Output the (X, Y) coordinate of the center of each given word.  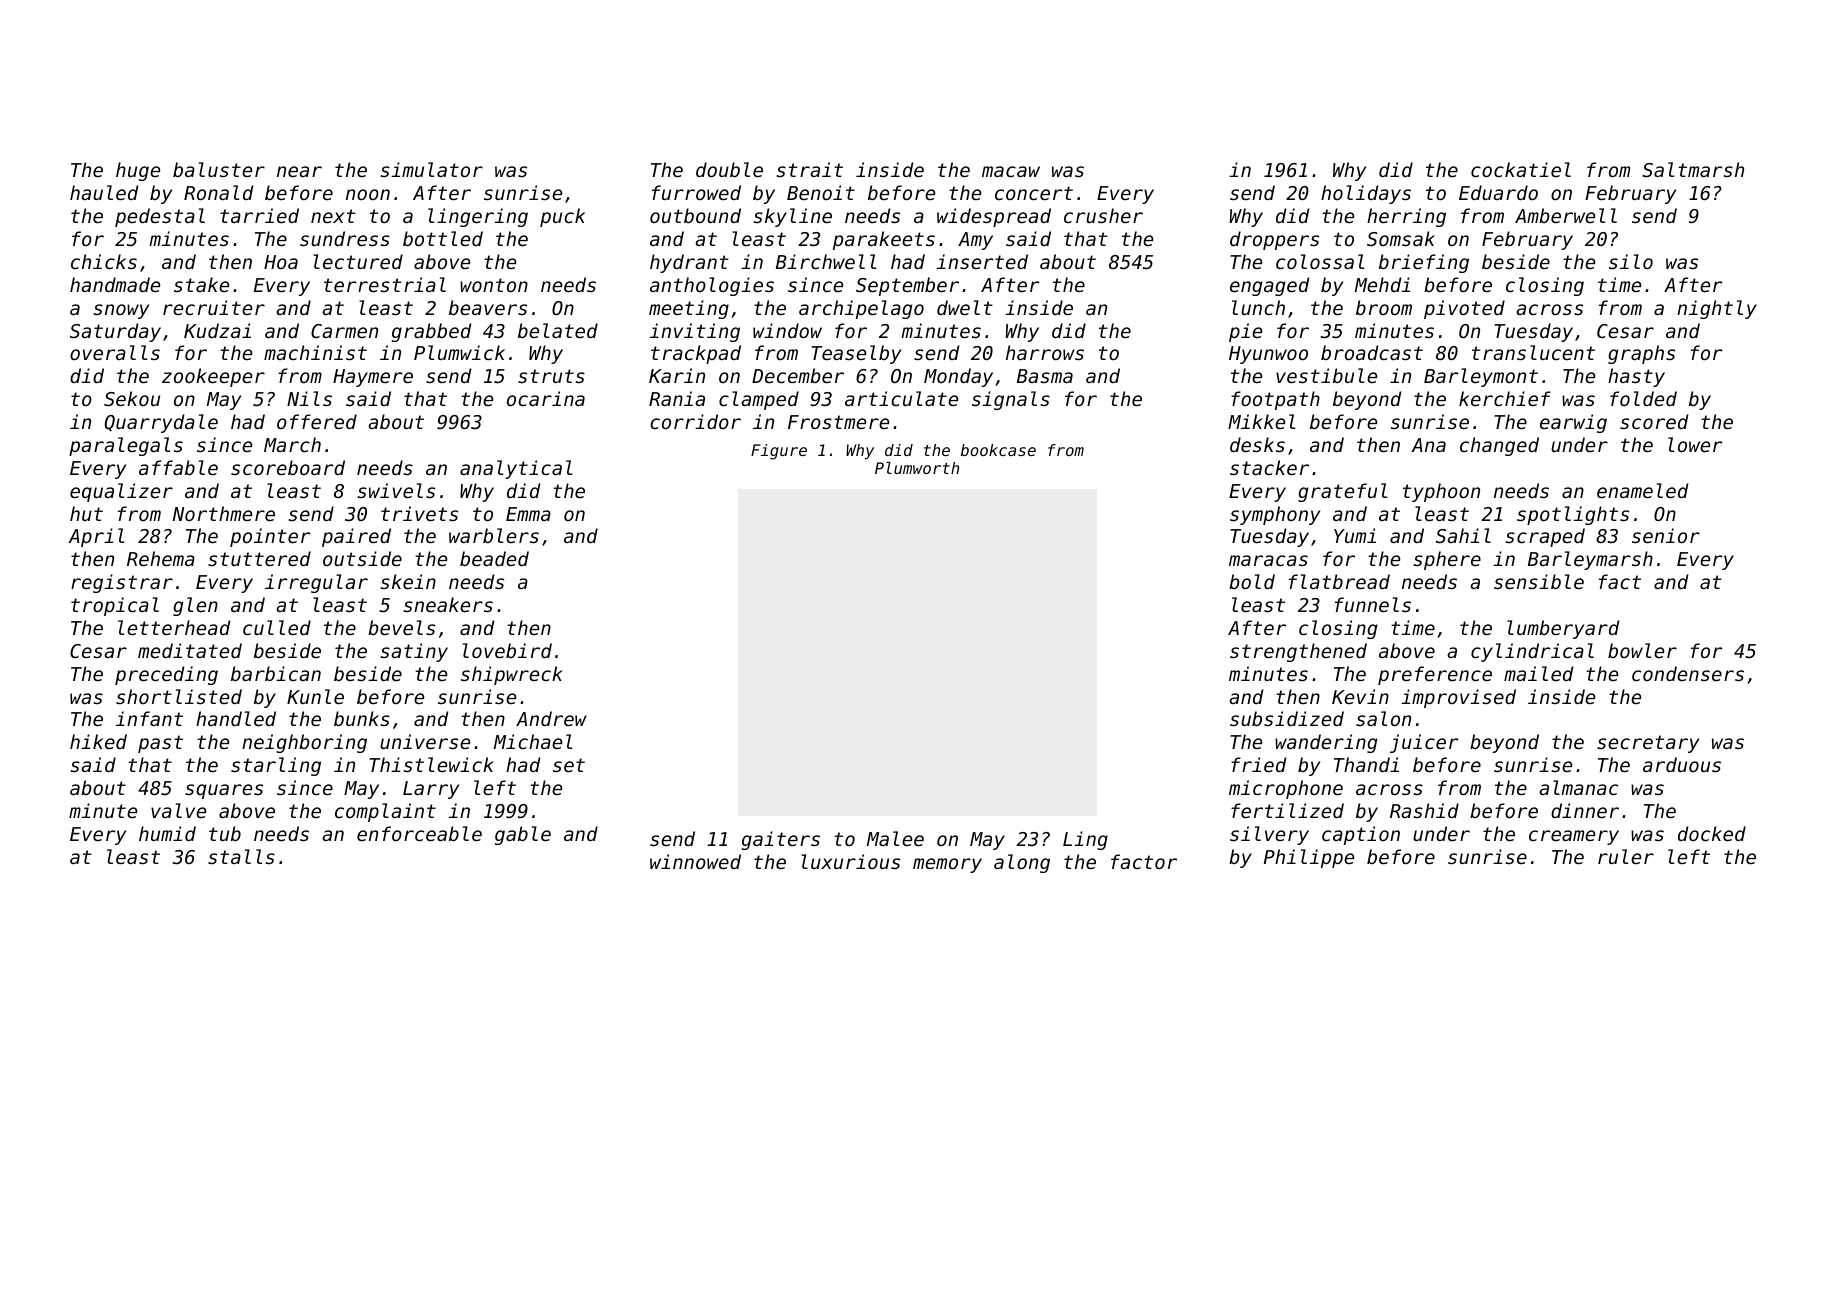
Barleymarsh (1590, 560)
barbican (276, 673)
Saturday (115, 332)
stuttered (259, 558)
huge (138, 171)
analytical (516, 469)
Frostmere (838, 422)
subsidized (1287, 718)
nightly (1717, 309)
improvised (1458, 698)
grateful (1342, 492)
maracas (1268, 560)
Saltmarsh (1693, 169)
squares (224, 791)
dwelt (965, 307)
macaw (1011, 171)
